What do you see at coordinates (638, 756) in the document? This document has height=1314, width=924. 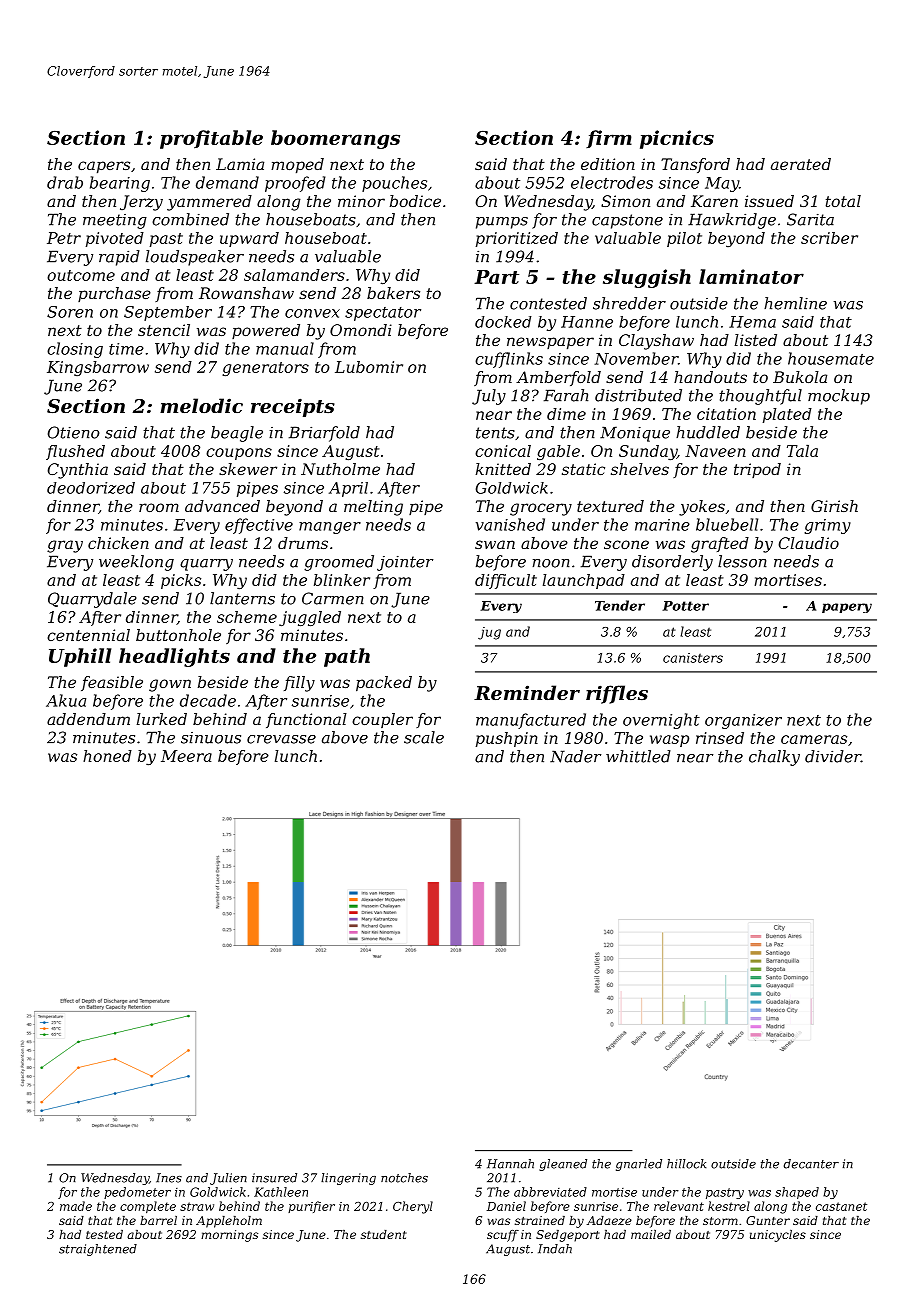 I see `whittled` at bounding box center [638, 756].
